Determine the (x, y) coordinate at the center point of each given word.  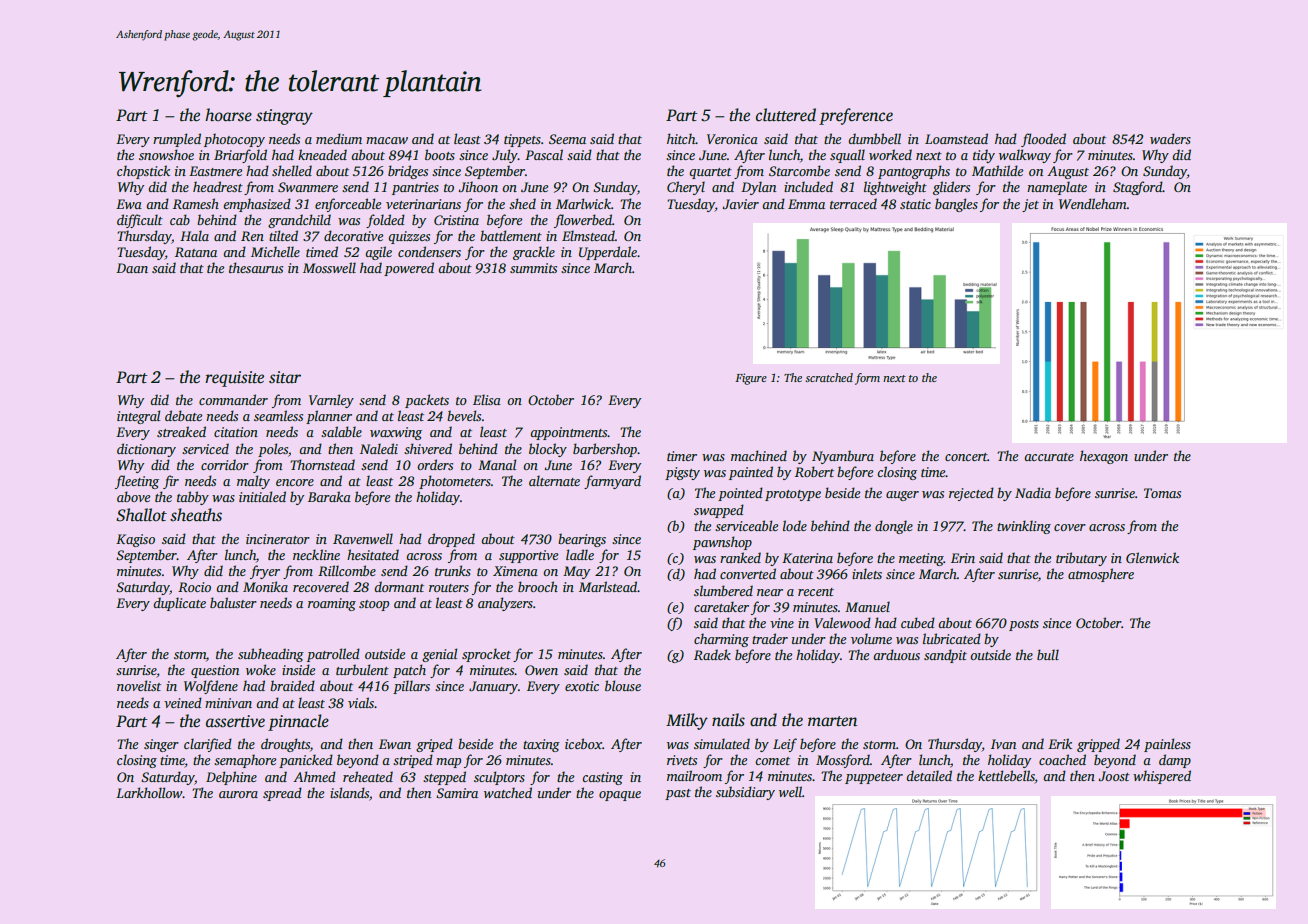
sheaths (196, 515)
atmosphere (1101, 575)
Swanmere (308, 187)
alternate (554, 480)
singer (161, 745)
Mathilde (997, 170)
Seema (567, 139)
